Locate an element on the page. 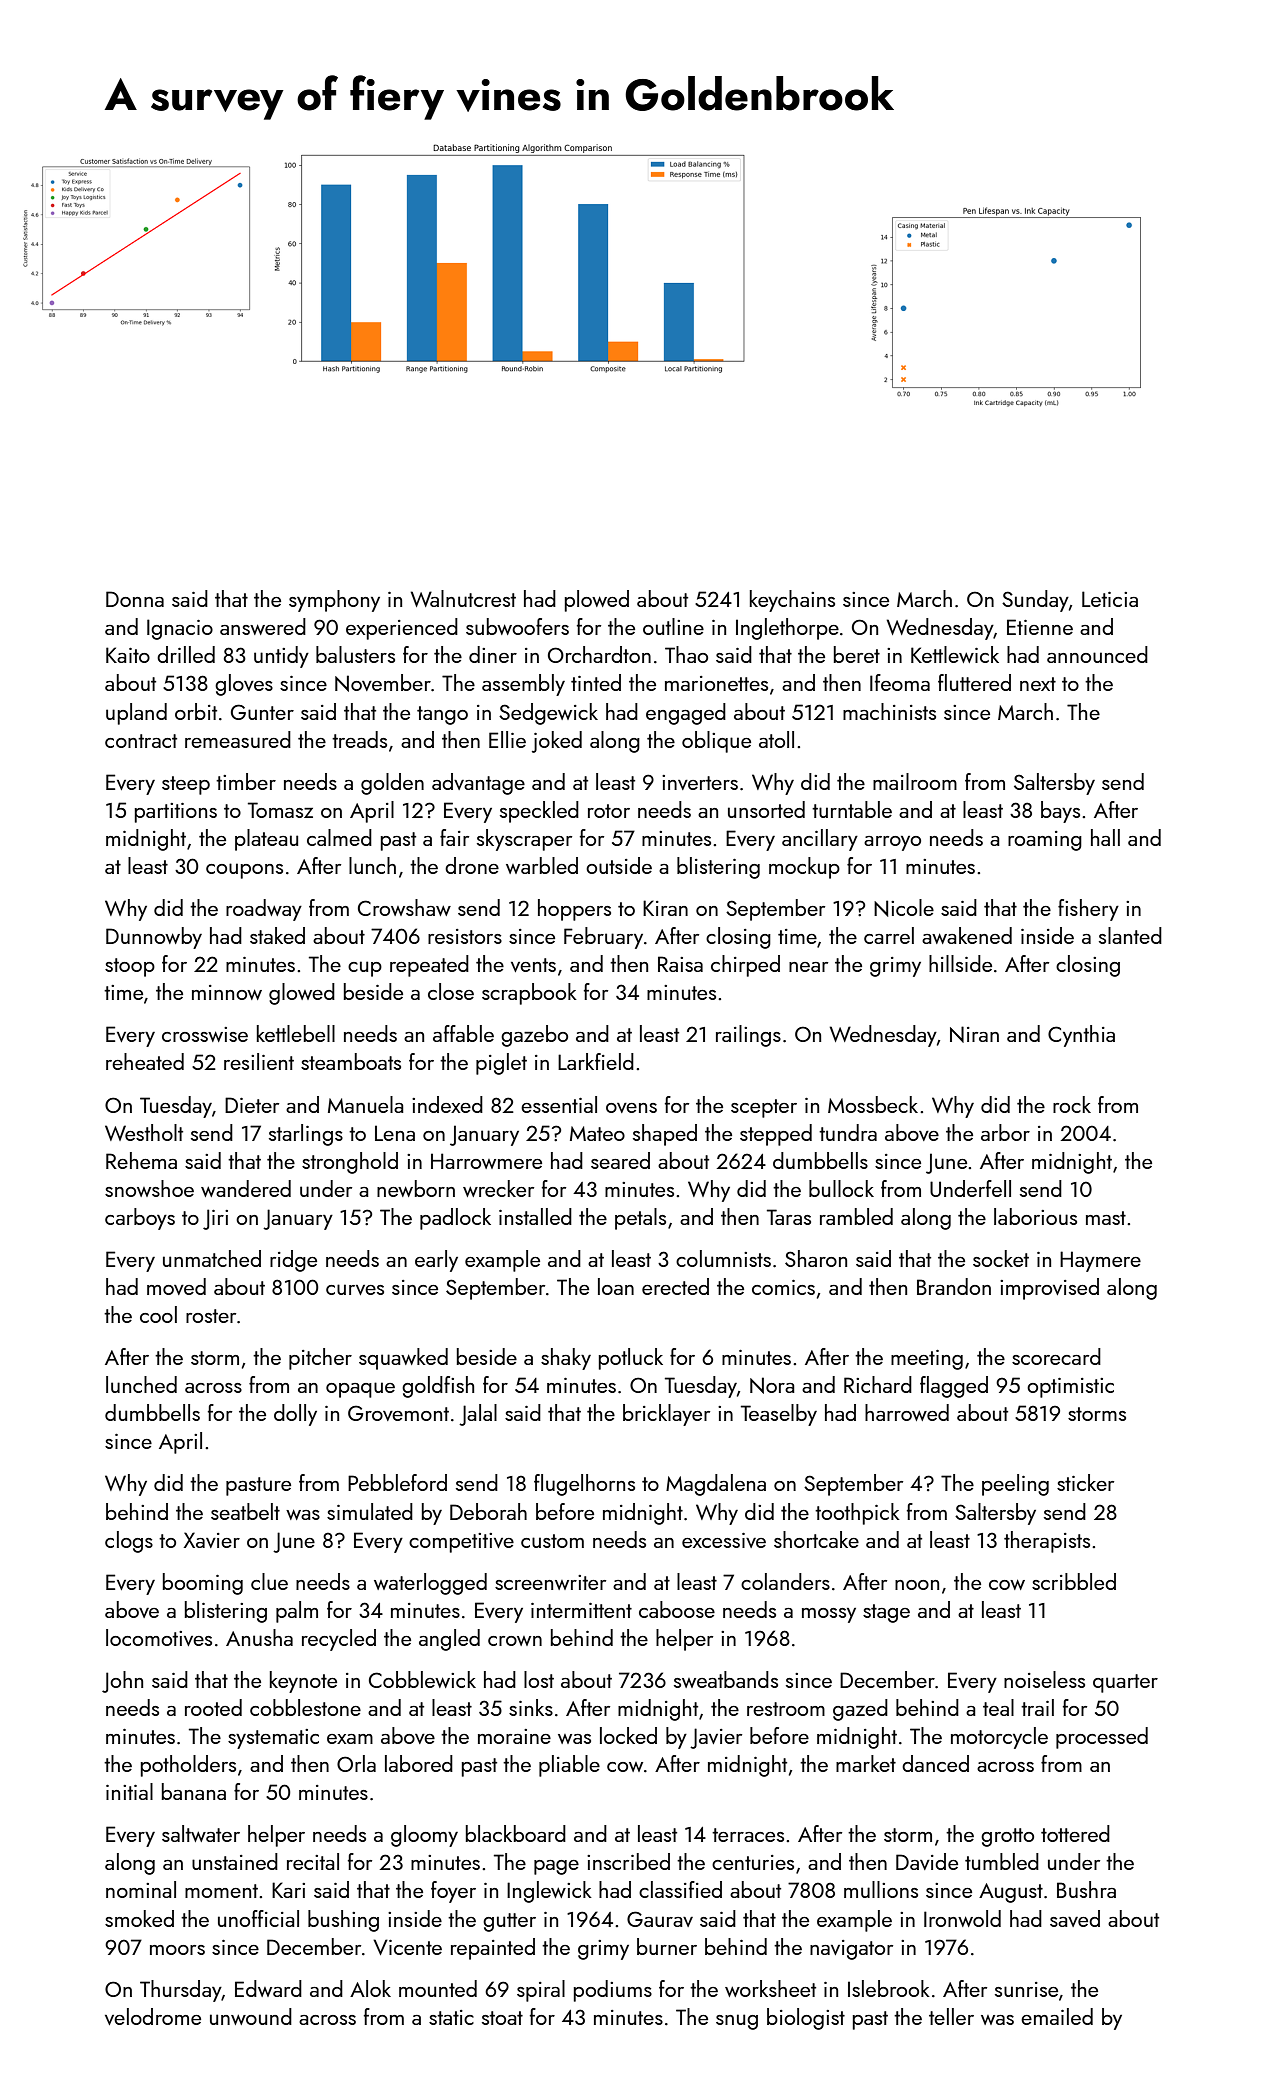  arbor is located at coordinates (1005, 1132).
